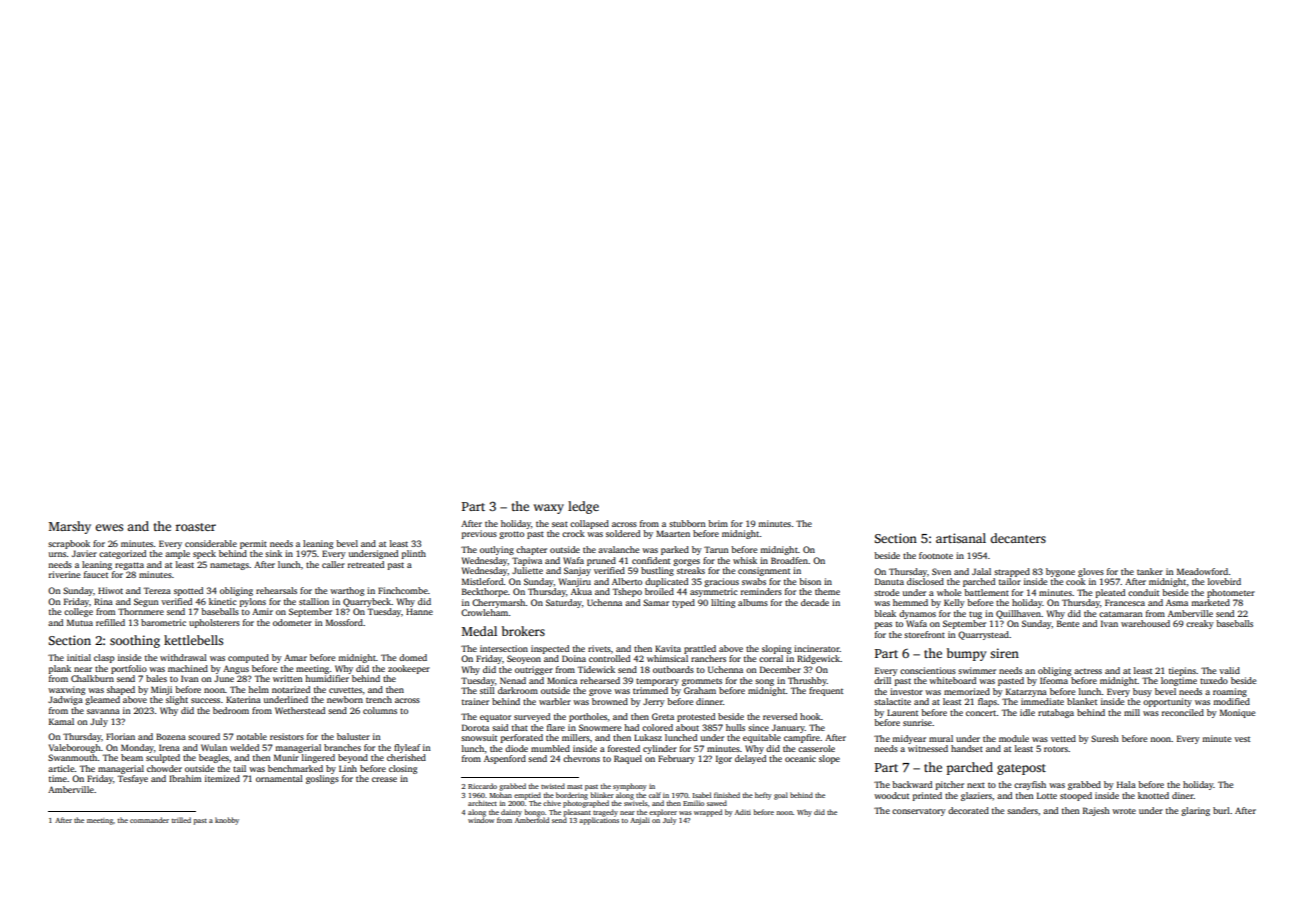 The height and width of the screenshot is (924, 1308). What do you see at coordinates (481, 820) in the screenshot?
I see `window` at bounding box center [481, 820].
